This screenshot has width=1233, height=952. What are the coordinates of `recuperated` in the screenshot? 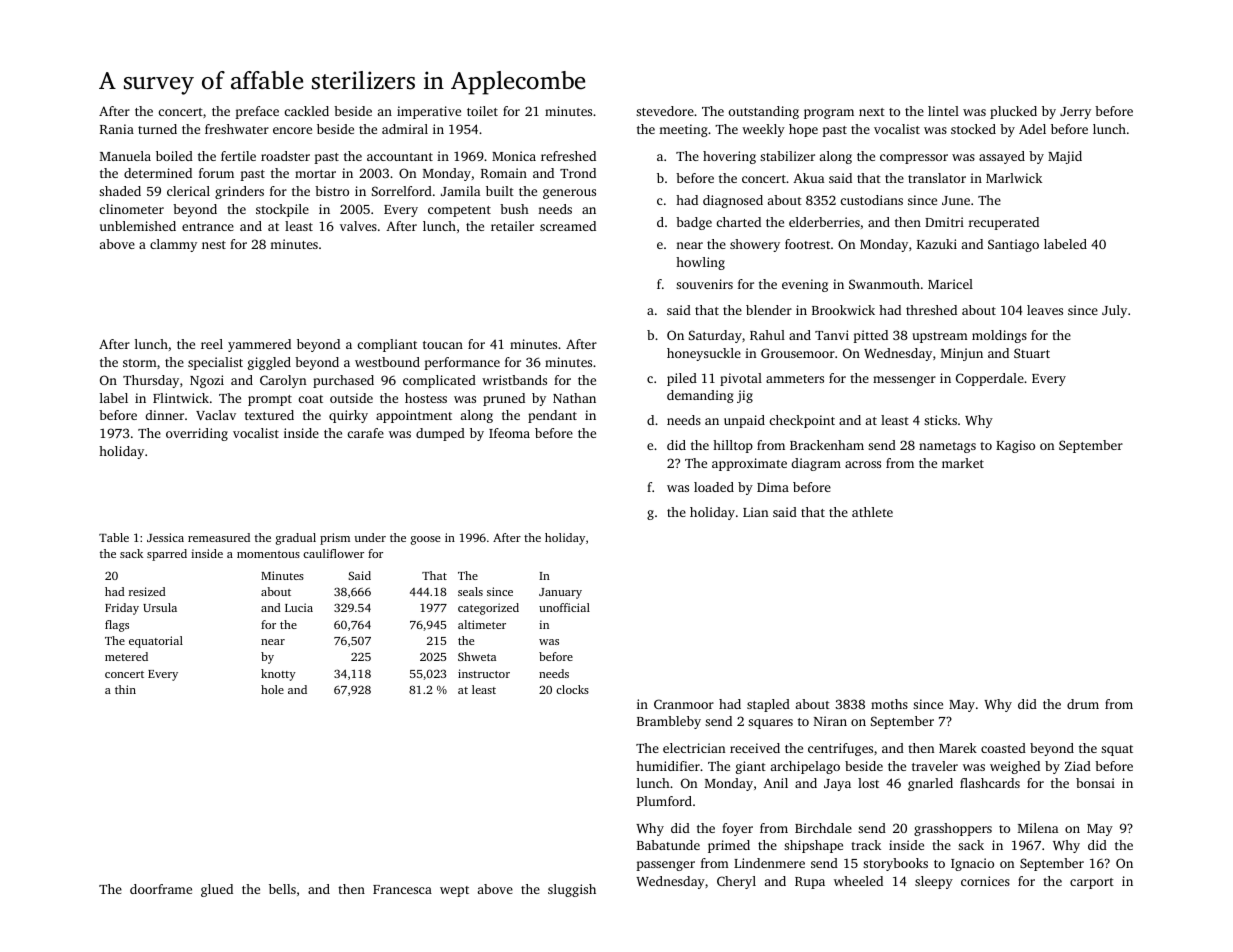 It's located at (1004, 223).
